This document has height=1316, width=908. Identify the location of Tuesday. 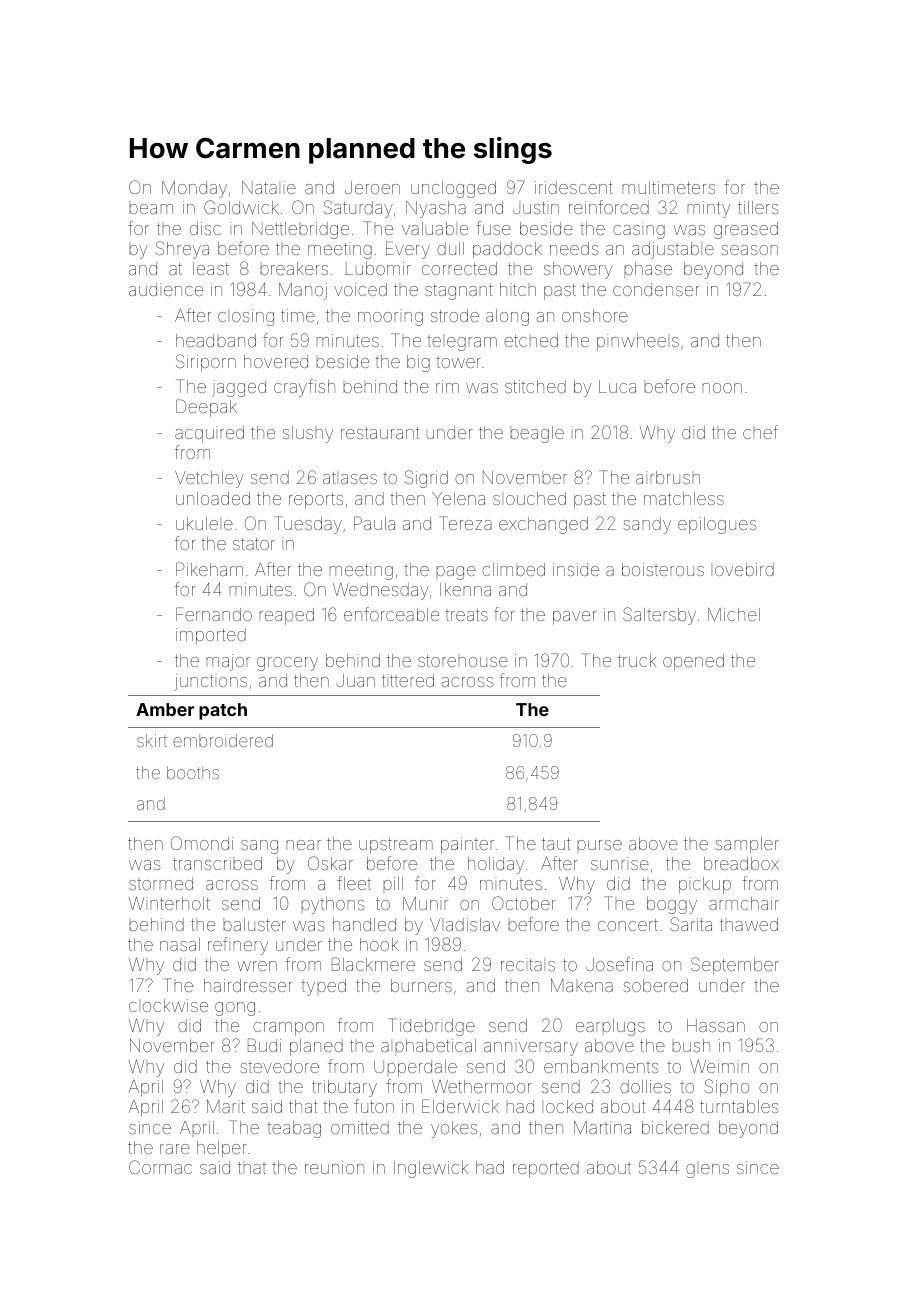
(308, 525).
